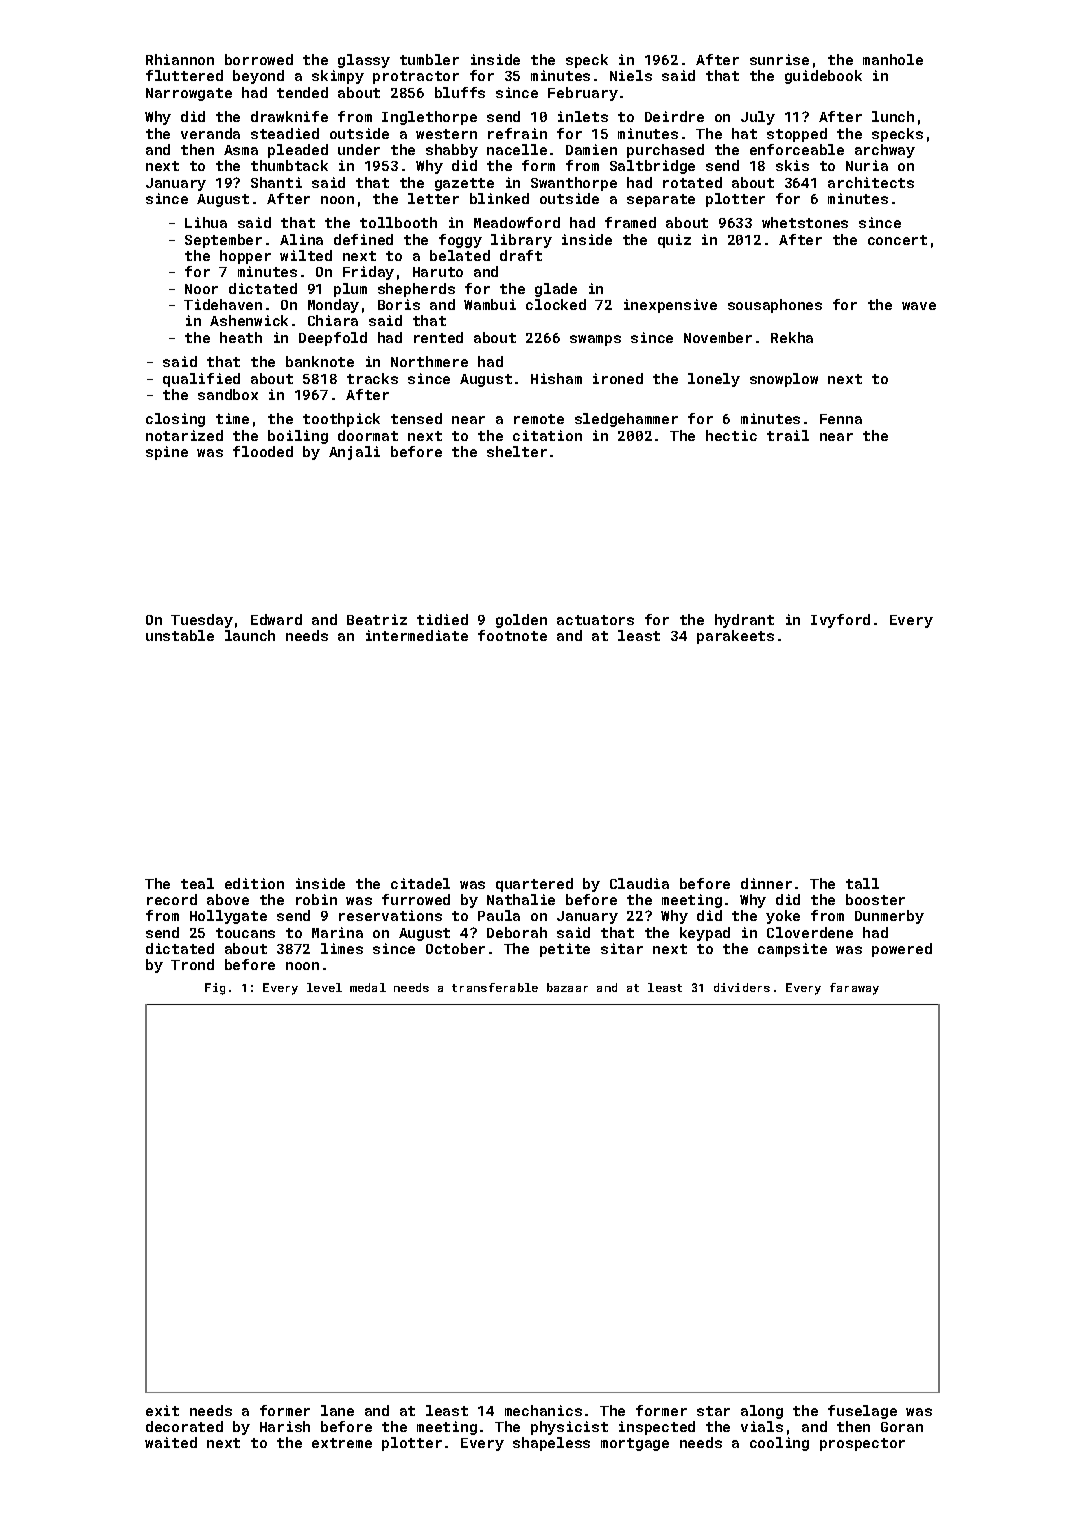 The height and width of the image is (1534, 1085). What do you see at coordinates (342, 948) in the image?
I see `limes` at bounding box center [342, 948].
